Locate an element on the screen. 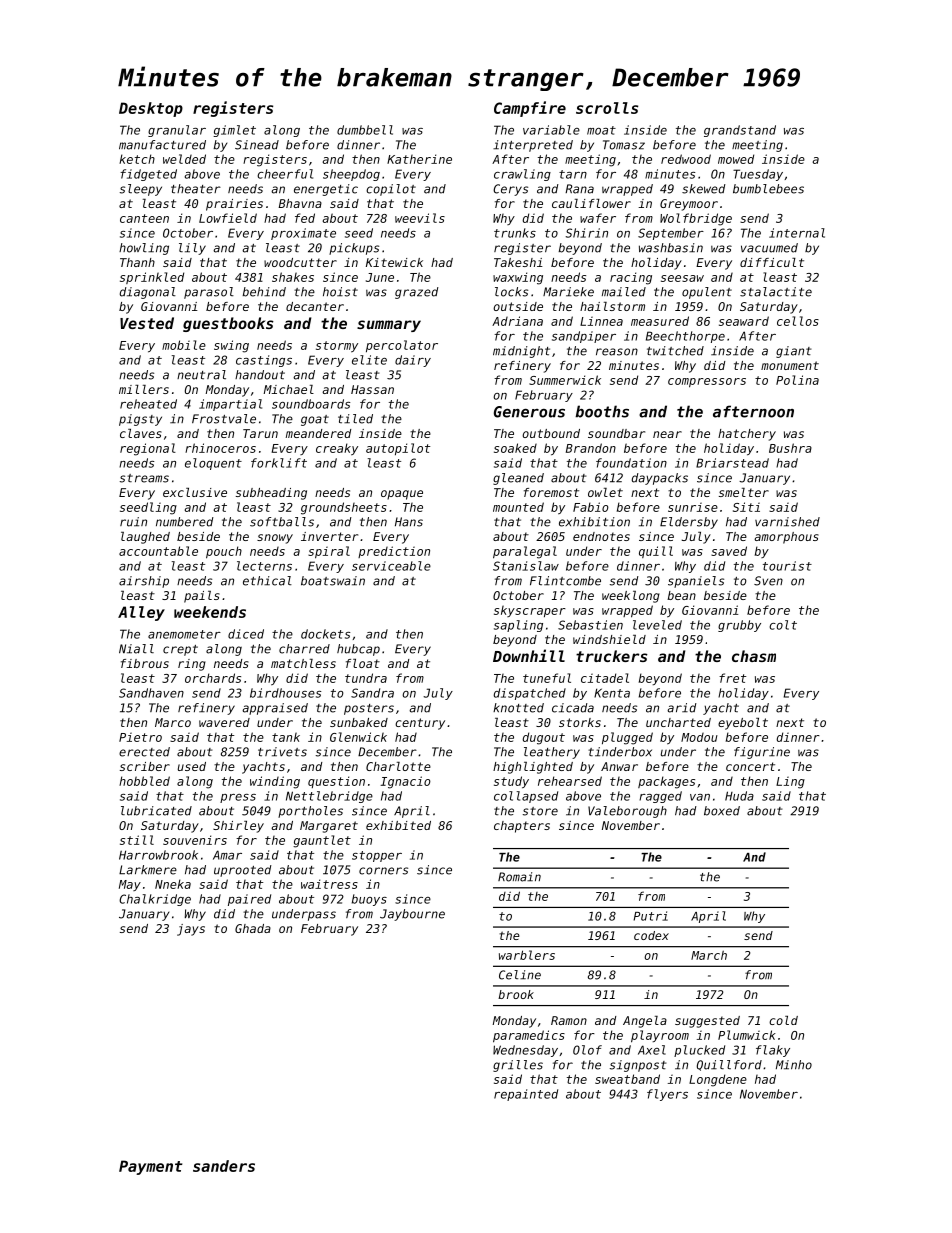 The height and width of the screenshot is (1233, 952). Campfire is located at coordinates (530, 109).
